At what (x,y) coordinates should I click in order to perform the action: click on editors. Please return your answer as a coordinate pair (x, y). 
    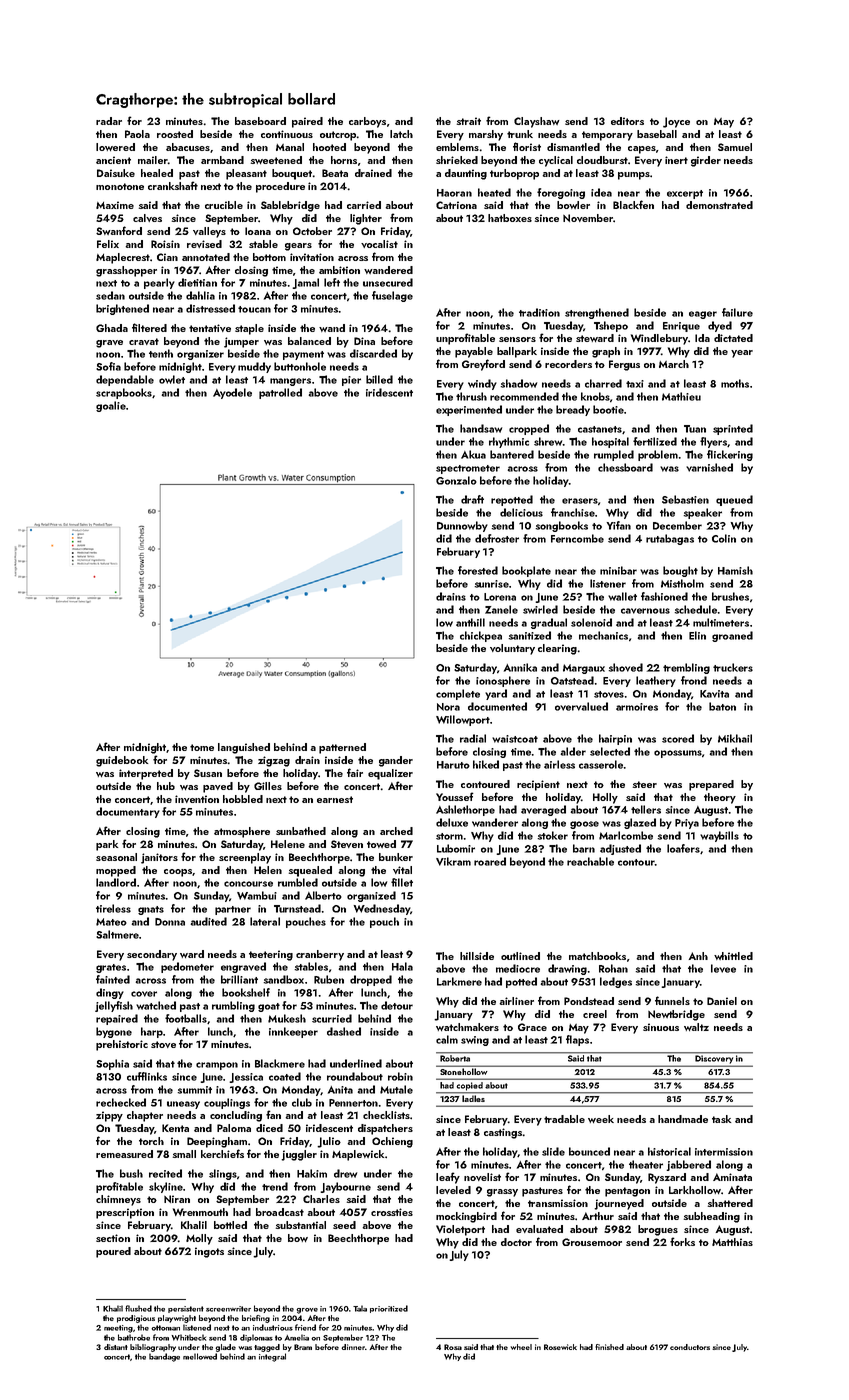
    Looking at the image, I should click on (627, 121).
